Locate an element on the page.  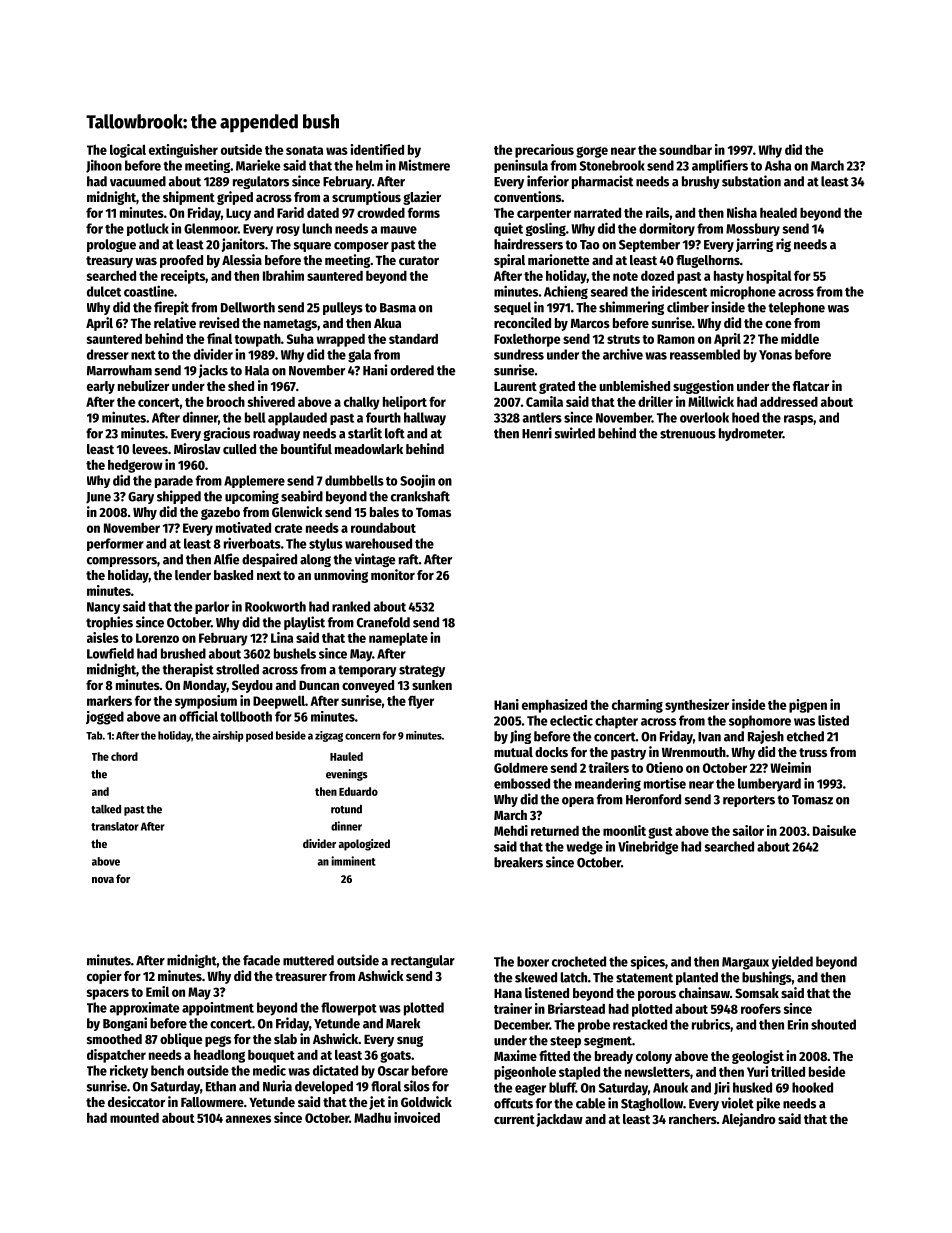
hydrometer is located at coordinates (751, 434).
